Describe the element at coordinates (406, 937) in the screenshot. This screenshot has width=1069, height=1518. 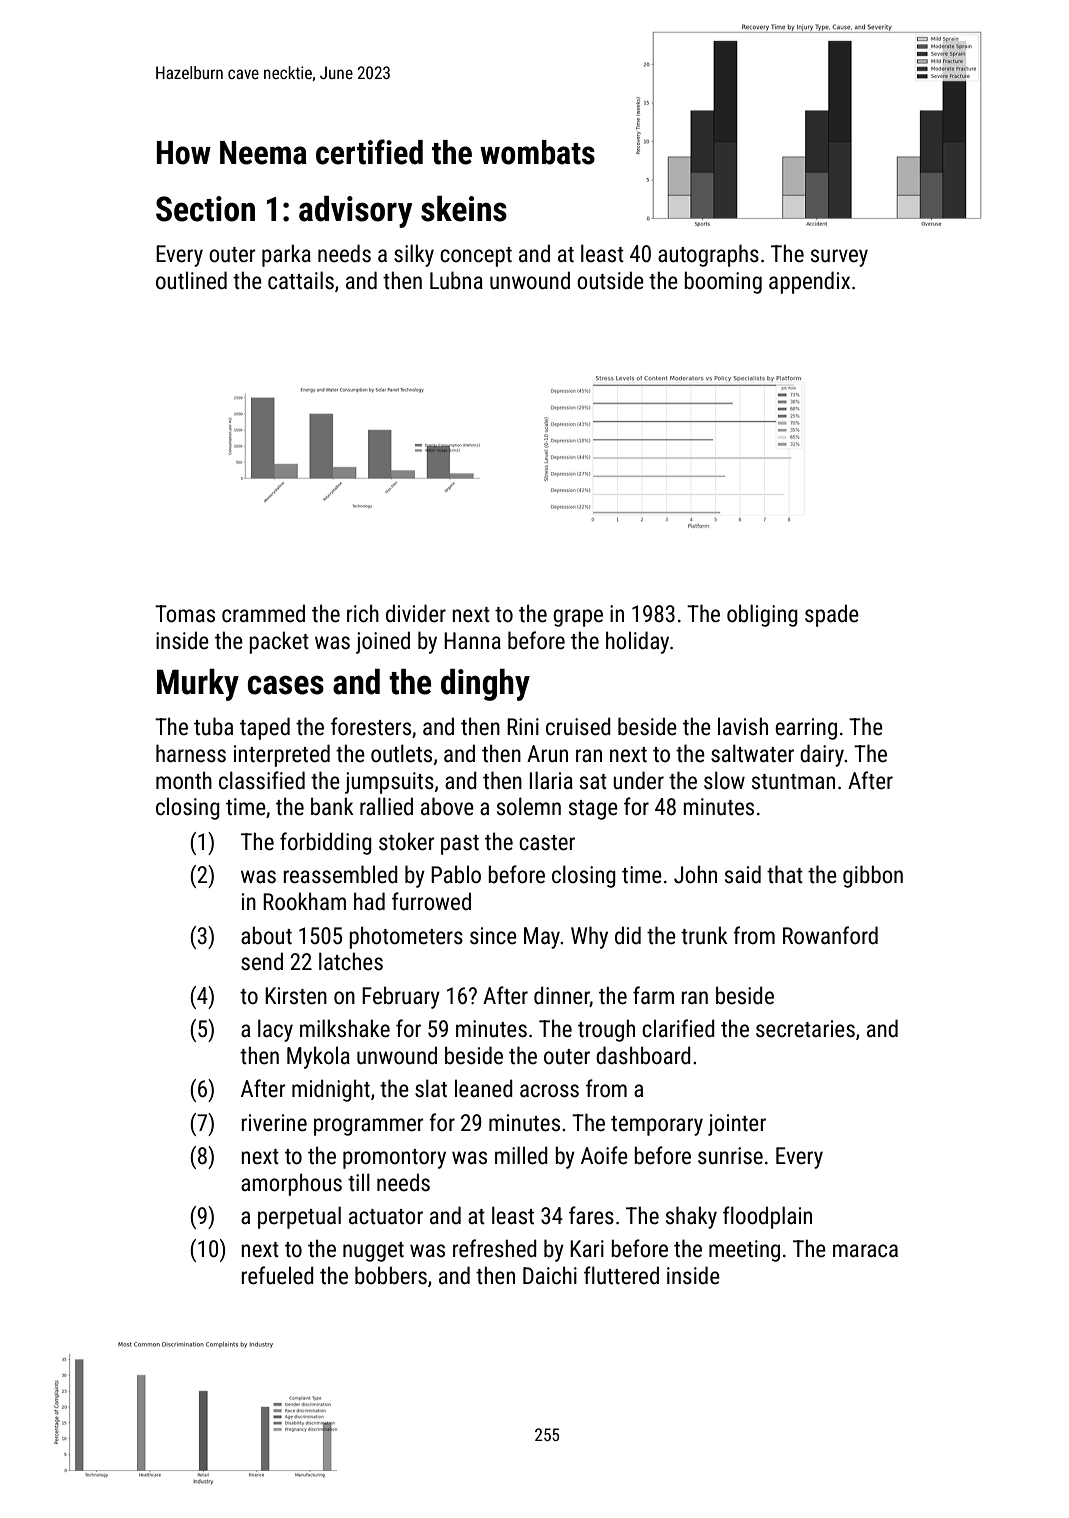
I see `photometers` at that location.
